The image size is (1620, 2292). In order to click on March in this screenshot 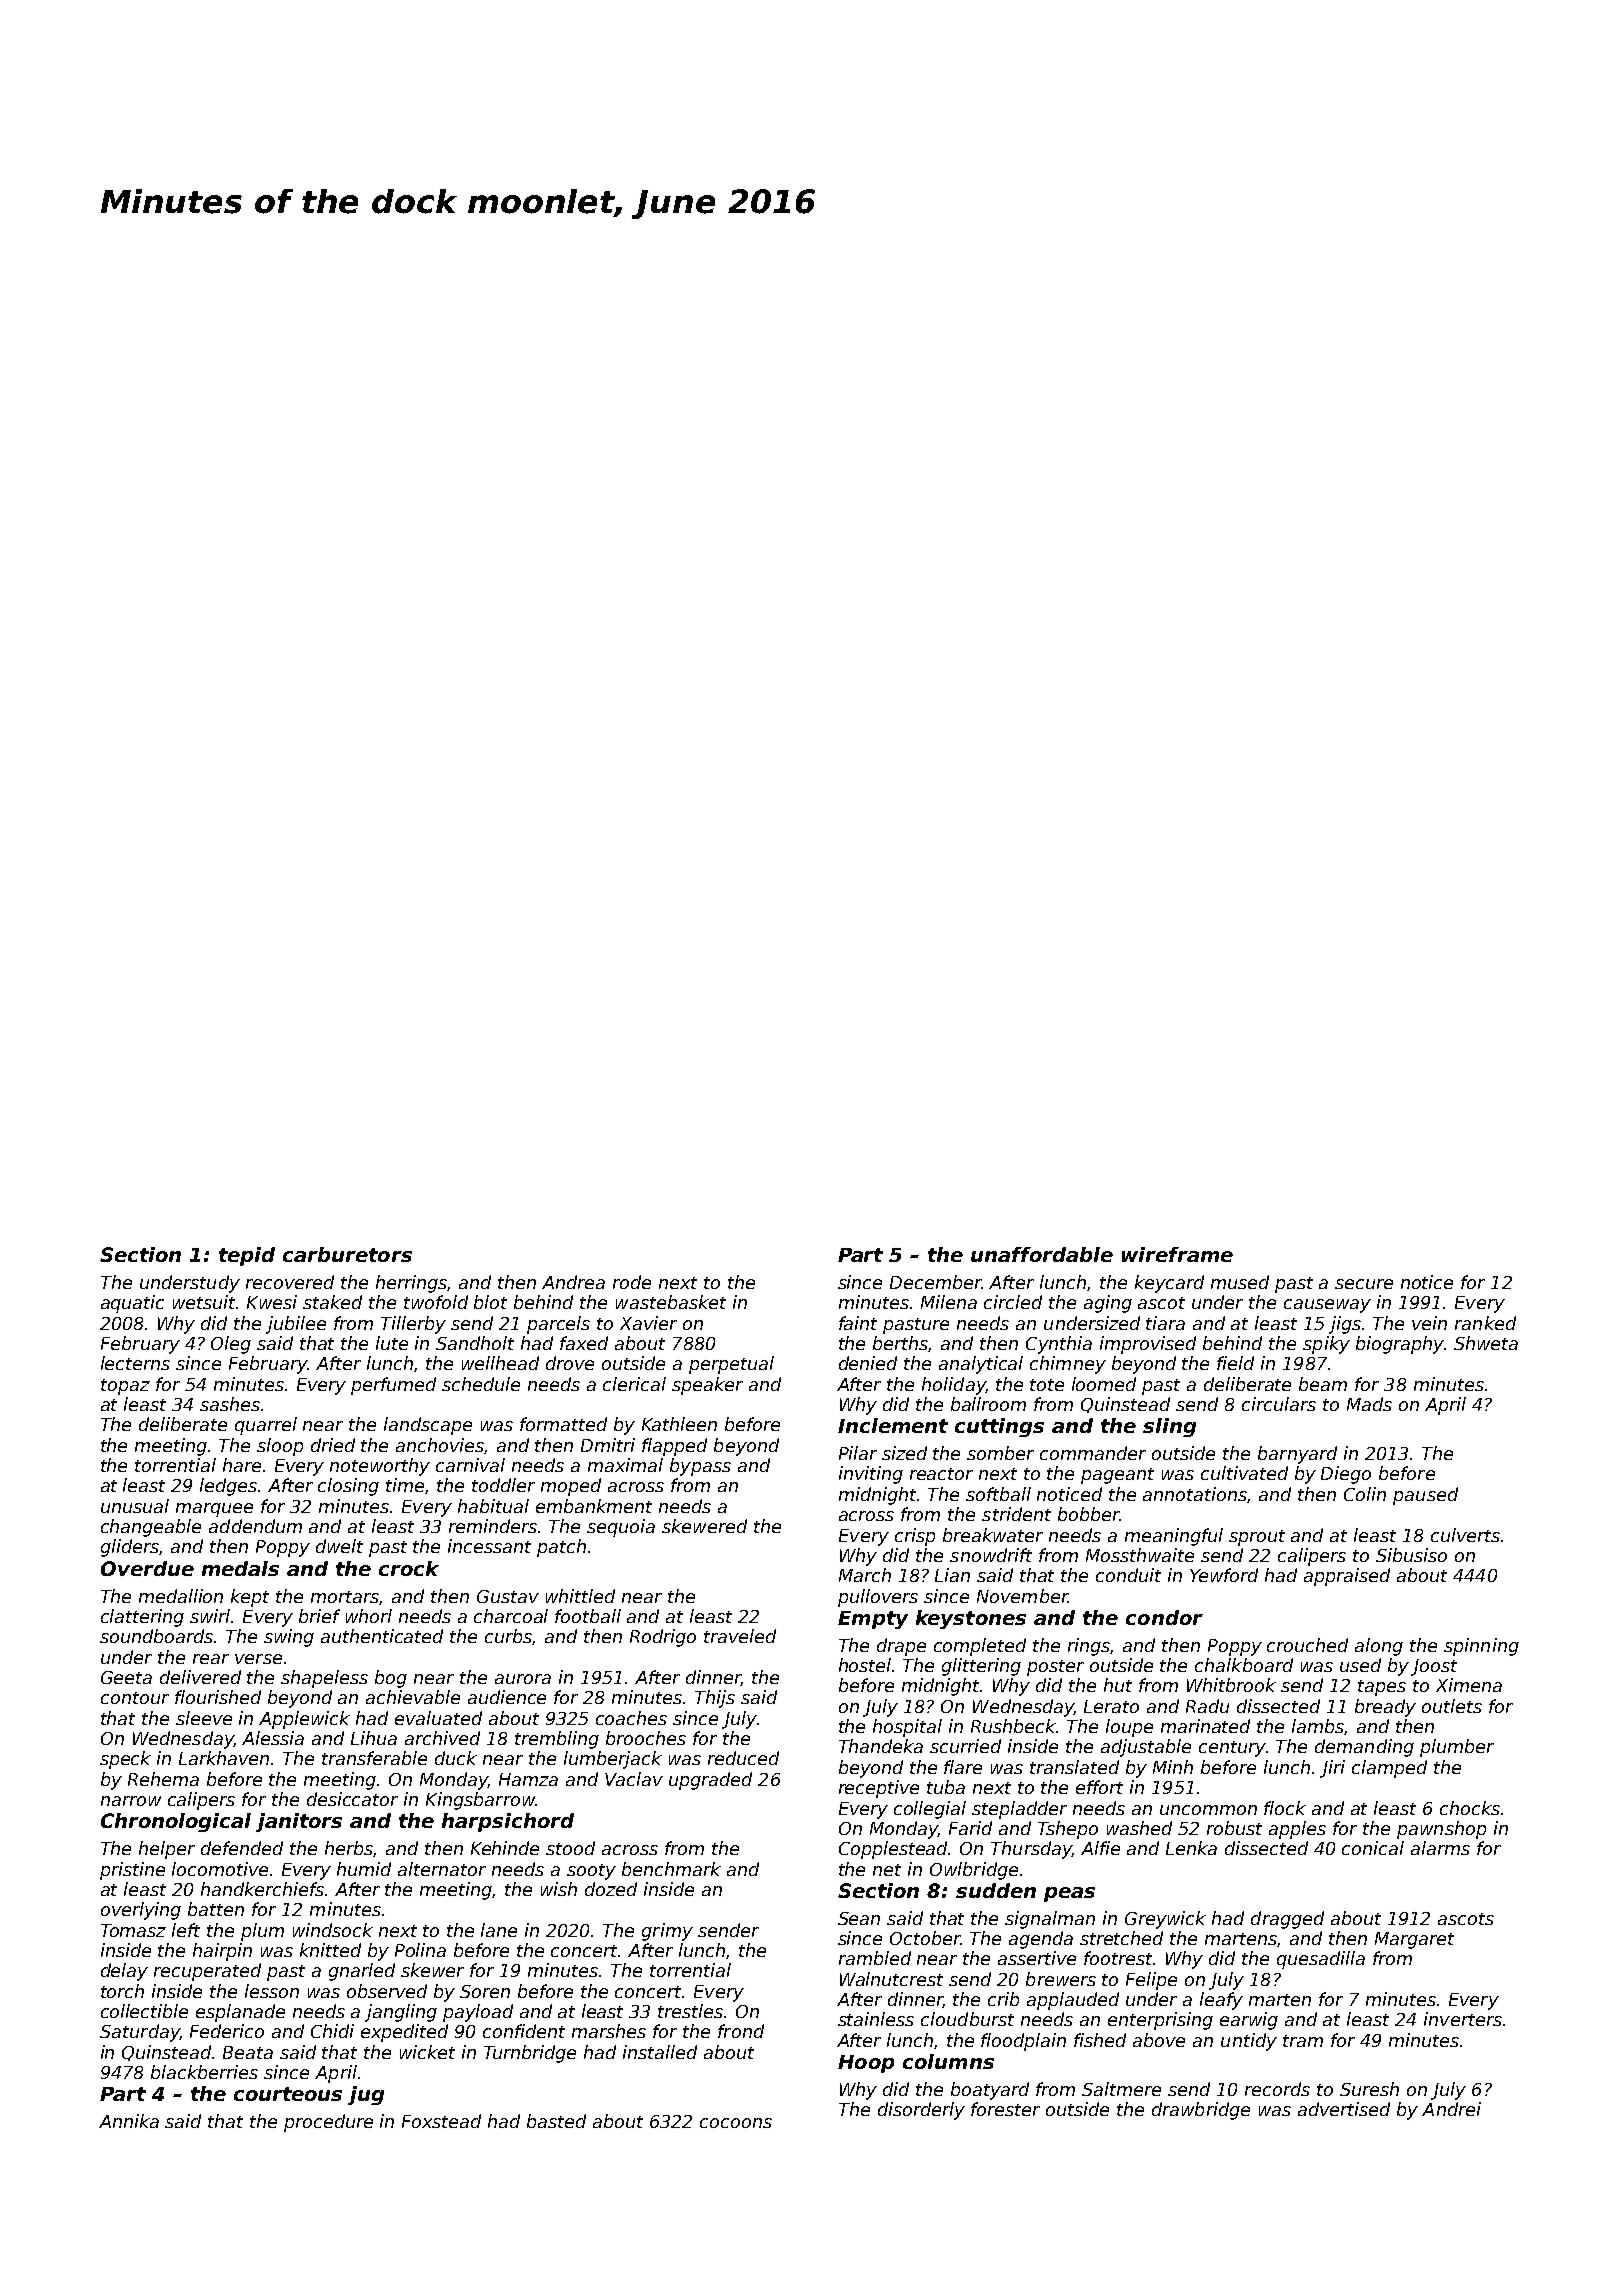, I will do `click(865, 1575)`.
